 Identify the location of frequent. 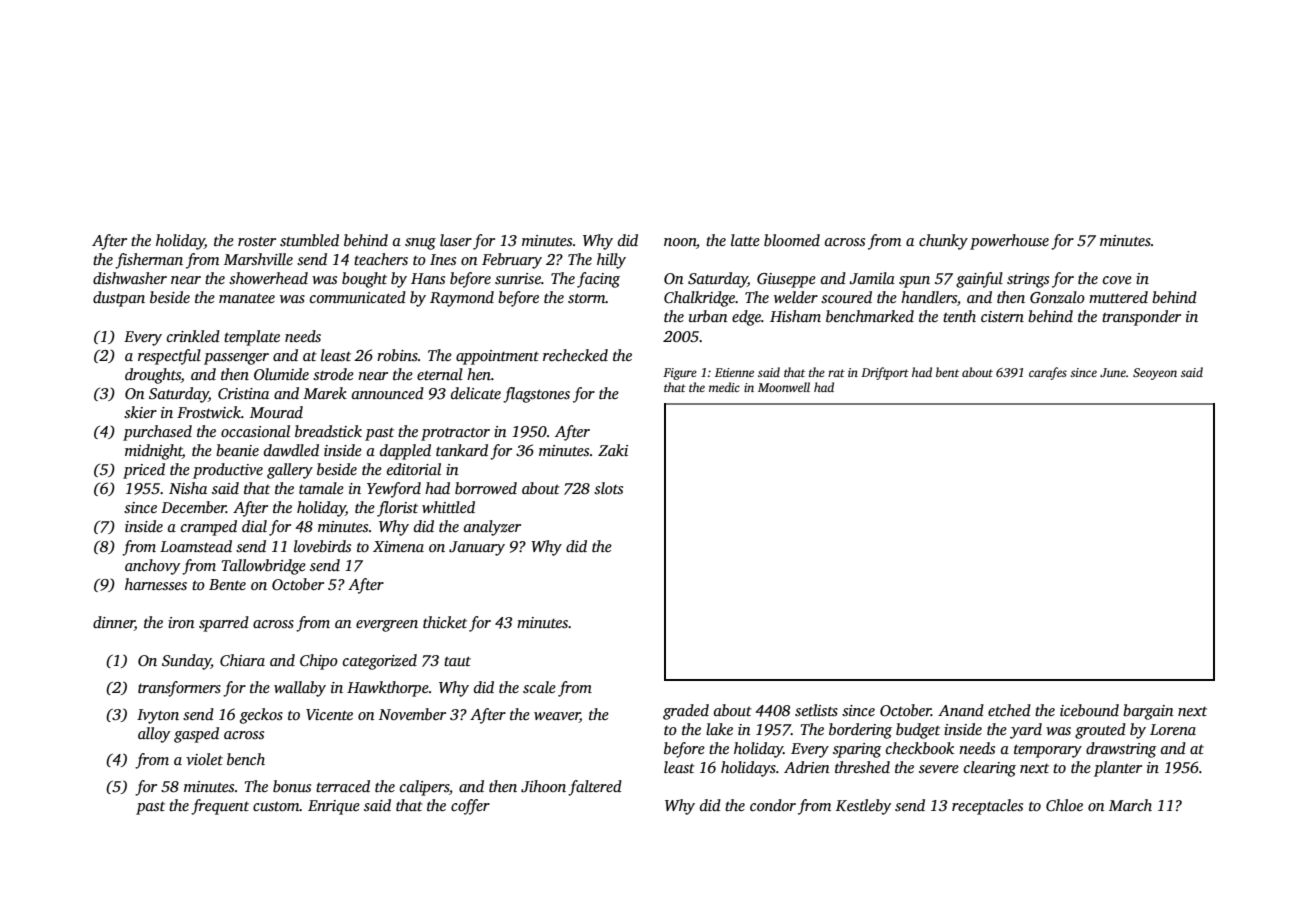
(220, 807).
